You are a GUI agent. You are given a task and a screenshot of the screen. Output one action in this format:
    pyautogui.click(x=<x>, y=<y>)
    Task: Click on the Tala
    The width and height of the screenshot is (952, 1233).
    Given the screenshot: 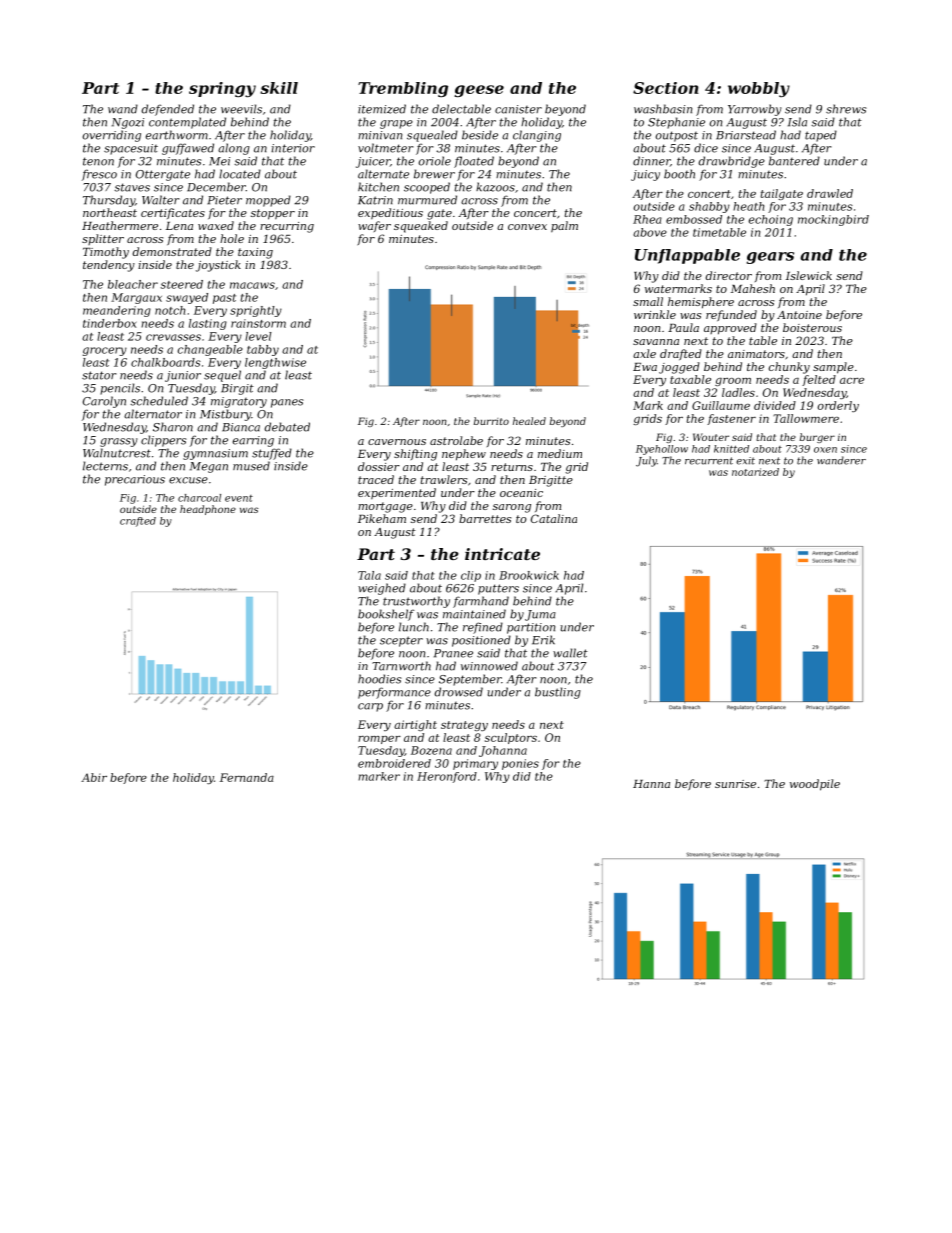 What is the action you would take?
    pyautogui.click(x=369, y=575)
